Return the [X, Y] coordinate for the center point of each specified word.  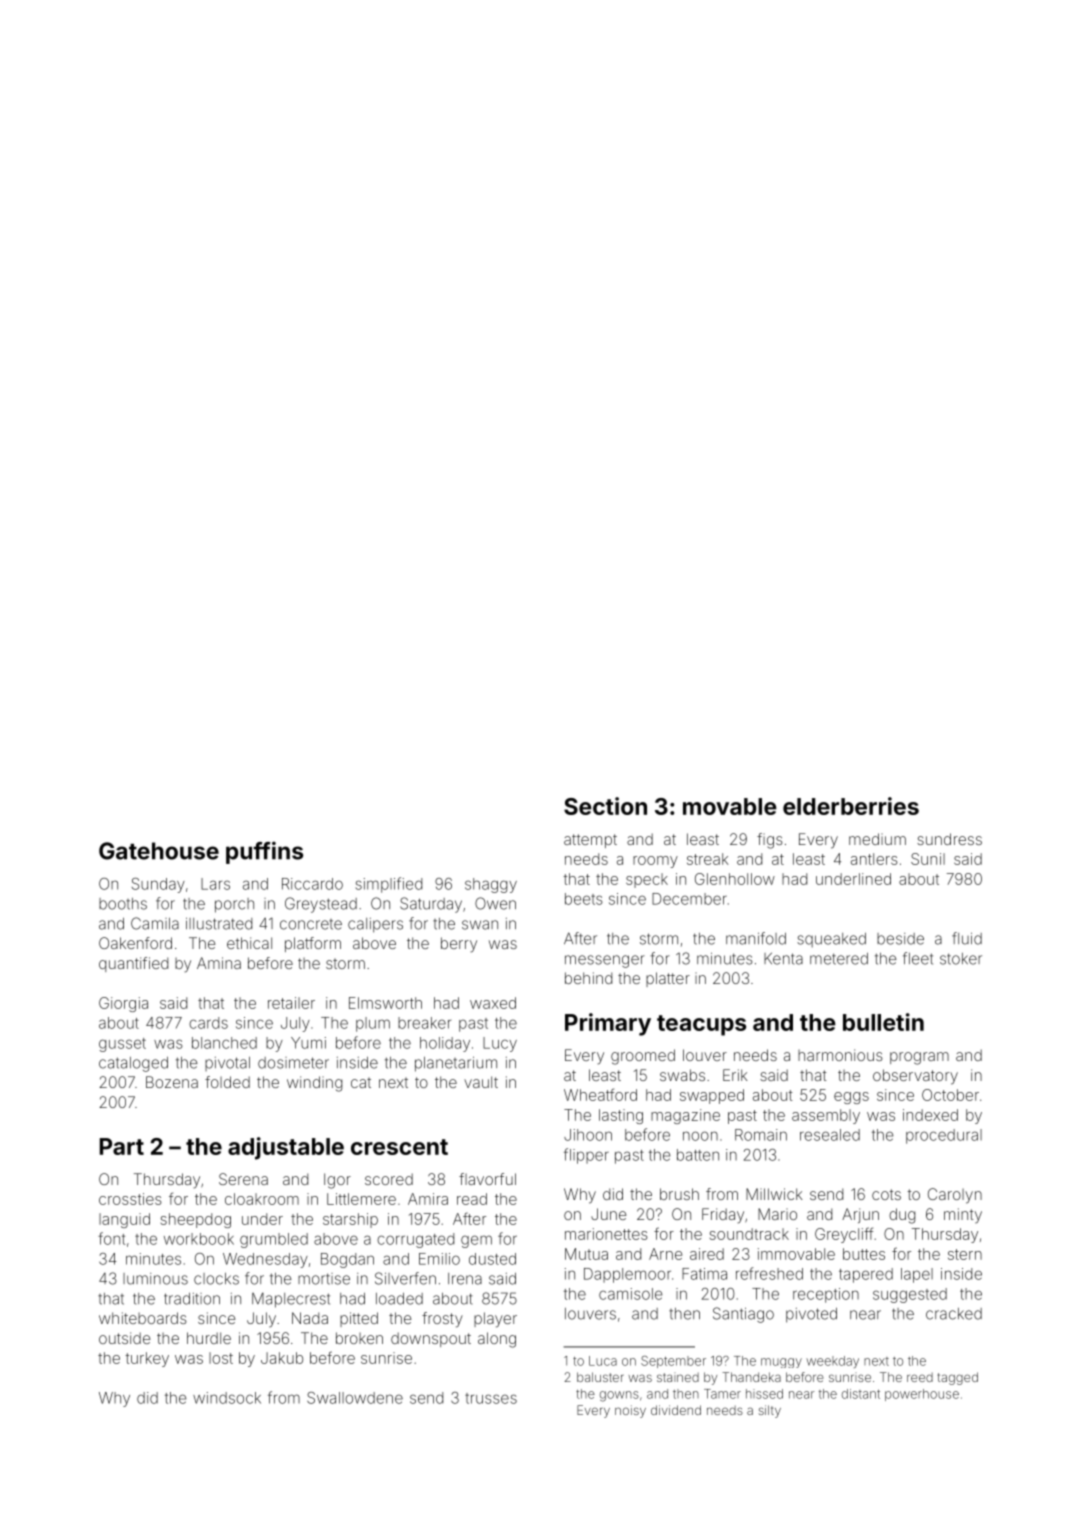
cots [886, 1194]
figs [770, 841]
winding [314, 1084]
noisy [630, 1411]
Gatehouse [159, 851]
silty [770, 1411]
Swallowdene [355, 1398]
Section [605, 806]
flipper [586, 1156]
